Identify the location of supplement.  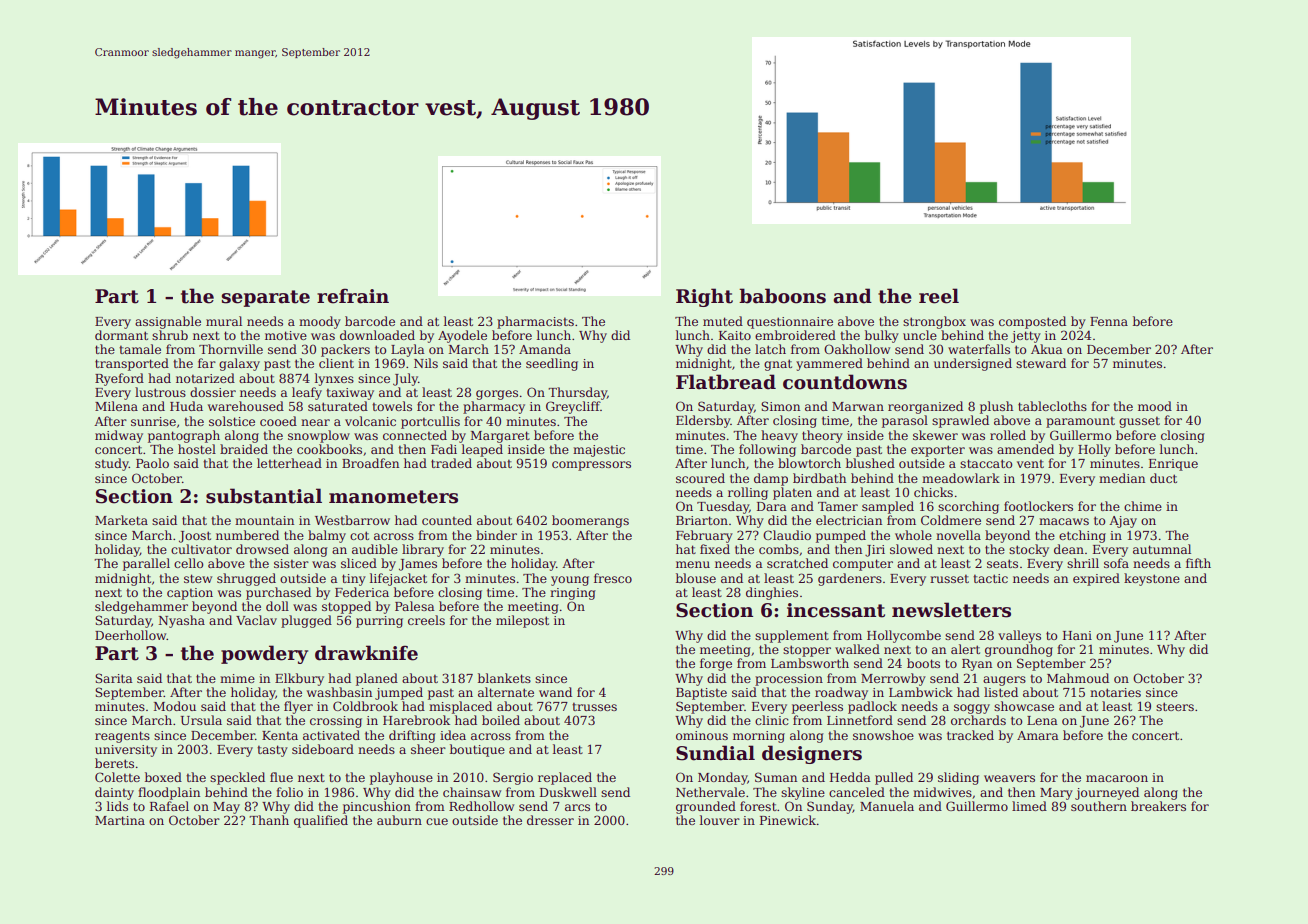
(792, 636).
